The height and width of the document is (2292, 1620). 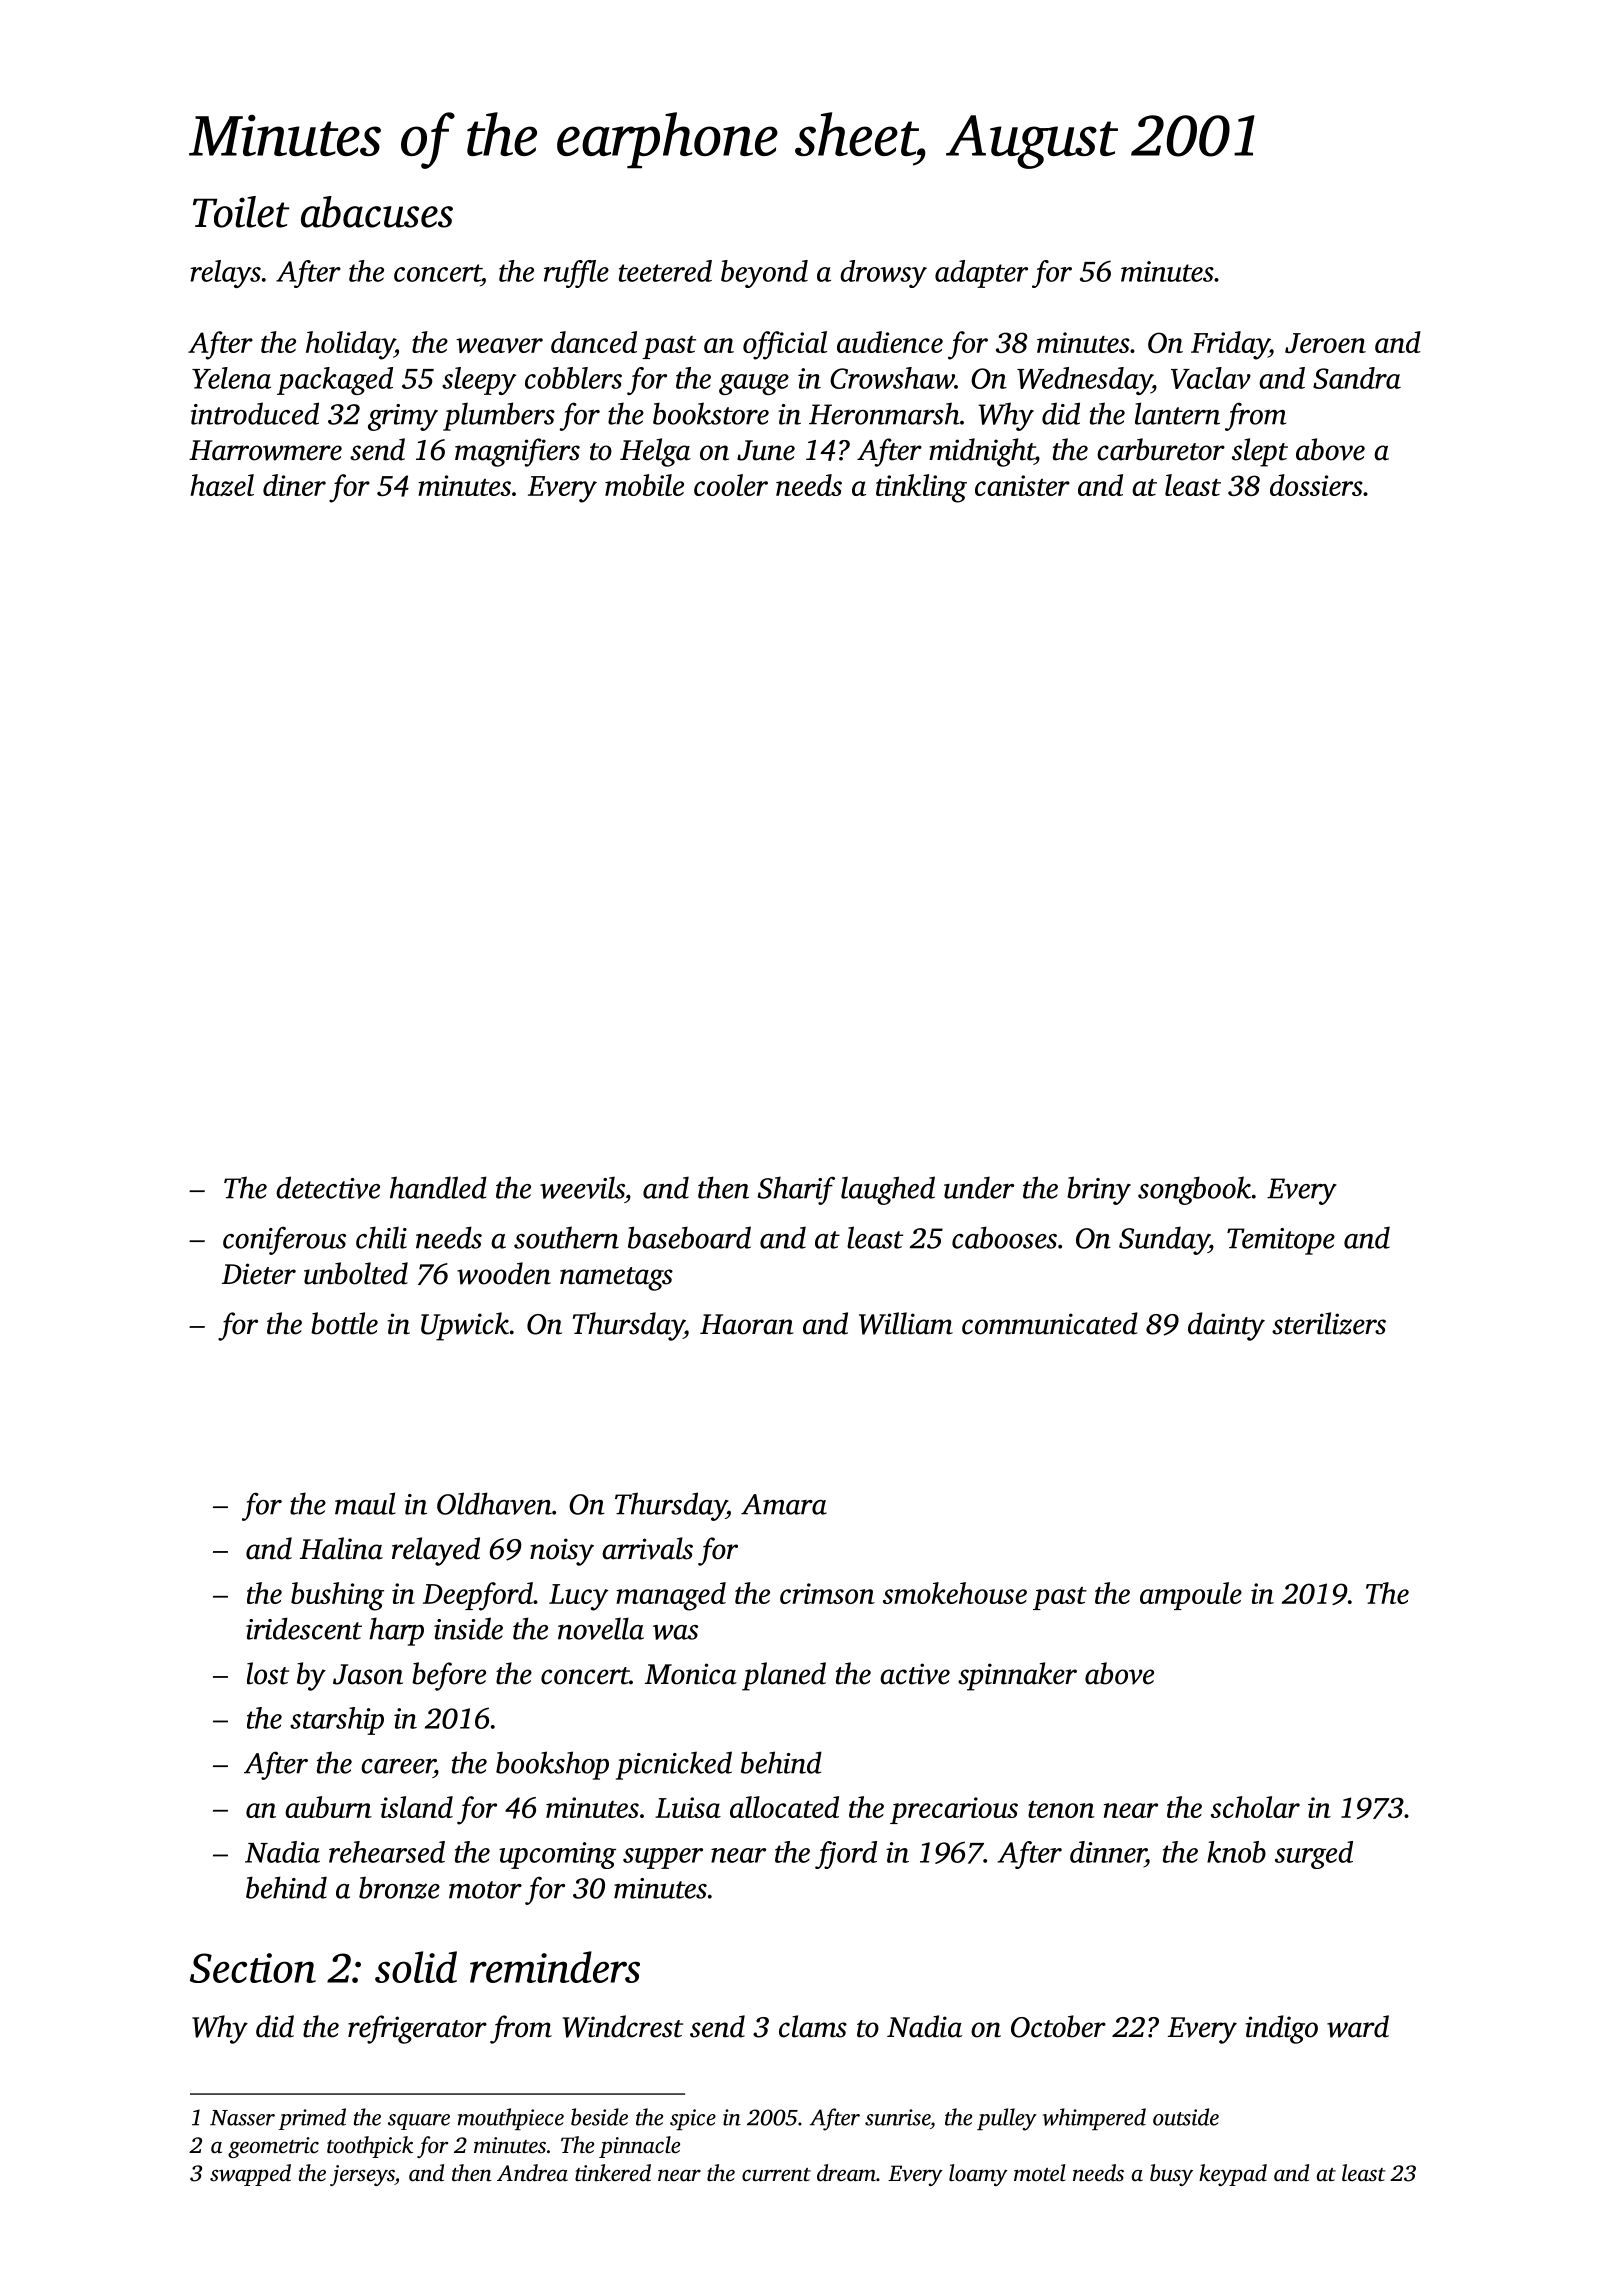 What do you see at coordinates (328, 1807) in the document?
I see `auburn` at bounding box center [328, 1807].
